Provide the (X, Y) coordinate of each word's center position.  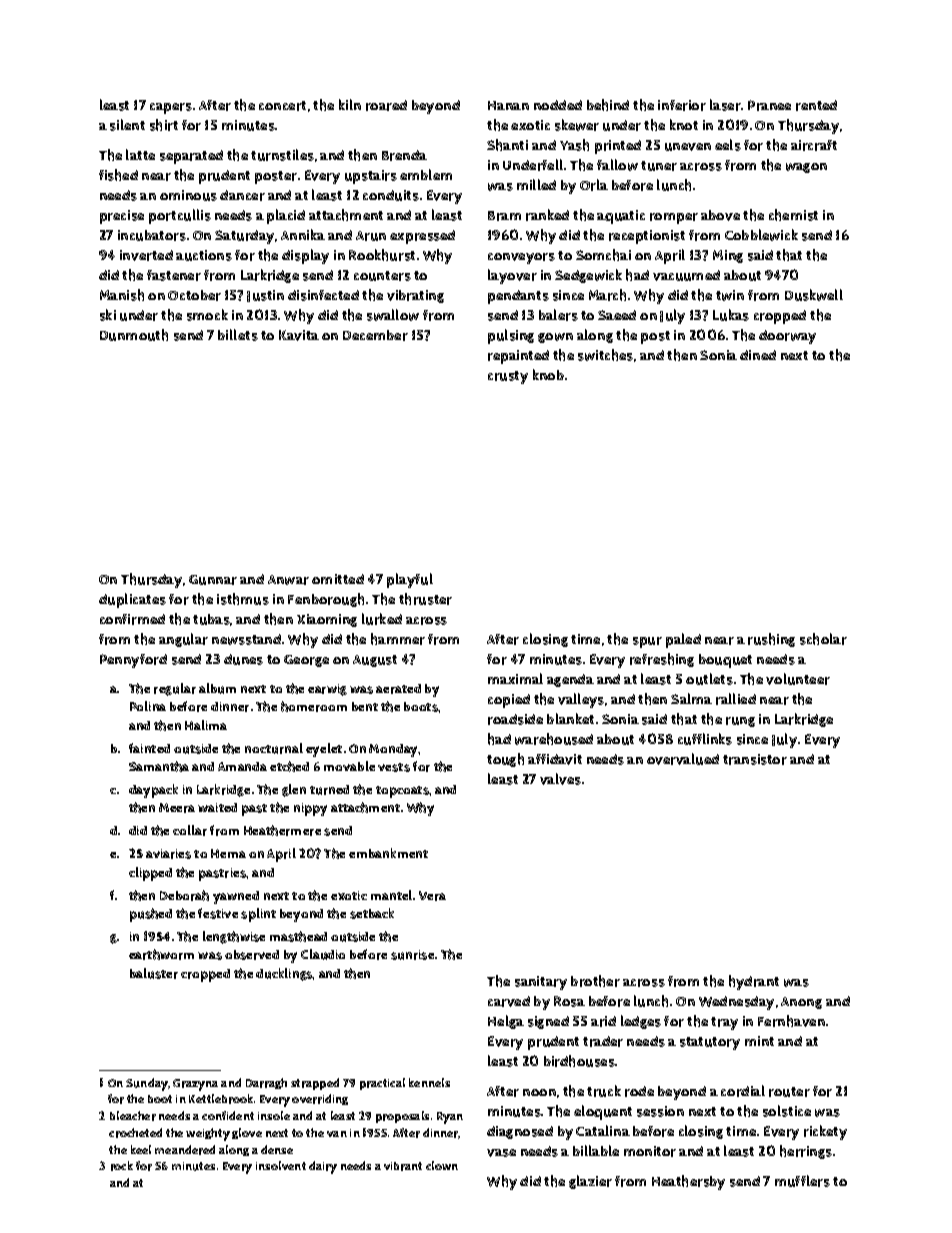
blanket (570, 718)
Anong (801, 1003)
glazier (590, 1182)
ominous (188, 195)
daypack (153, 791)
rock (122, 1166)
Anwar (288, 580)
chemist (793, 215)
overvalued (683, 759)
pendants (518, 297)
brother (595, 981)
